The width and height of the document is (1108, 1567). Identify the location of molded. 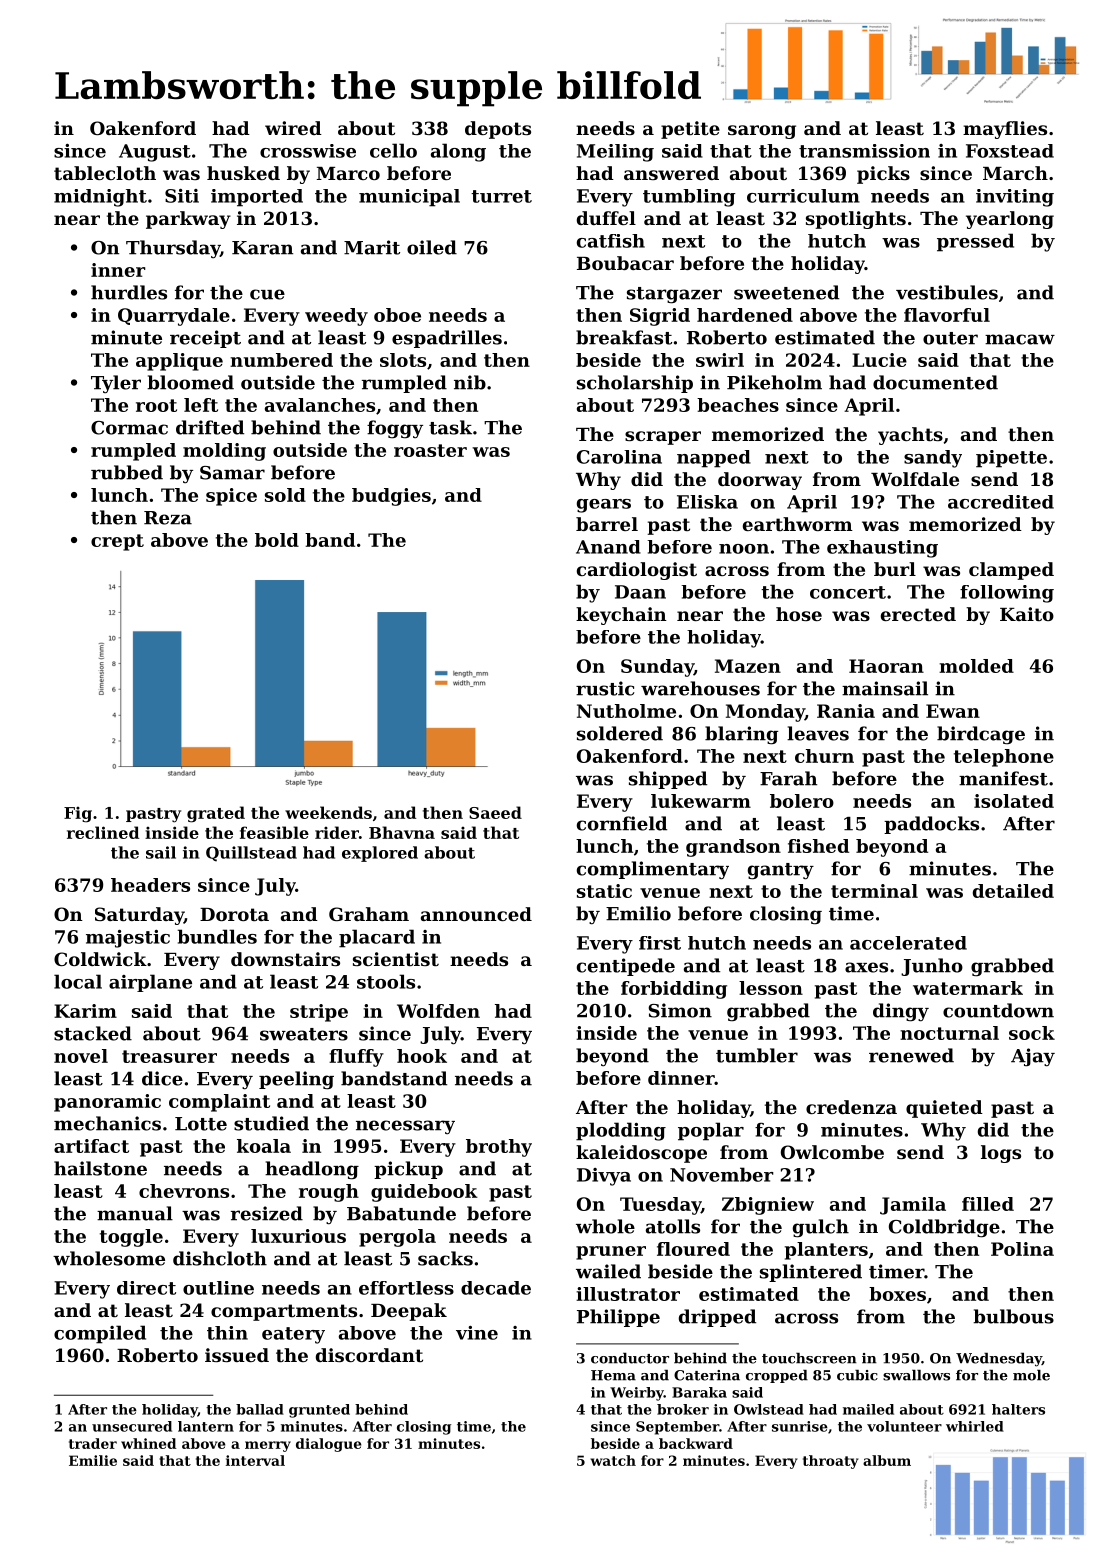
(976, 666).
